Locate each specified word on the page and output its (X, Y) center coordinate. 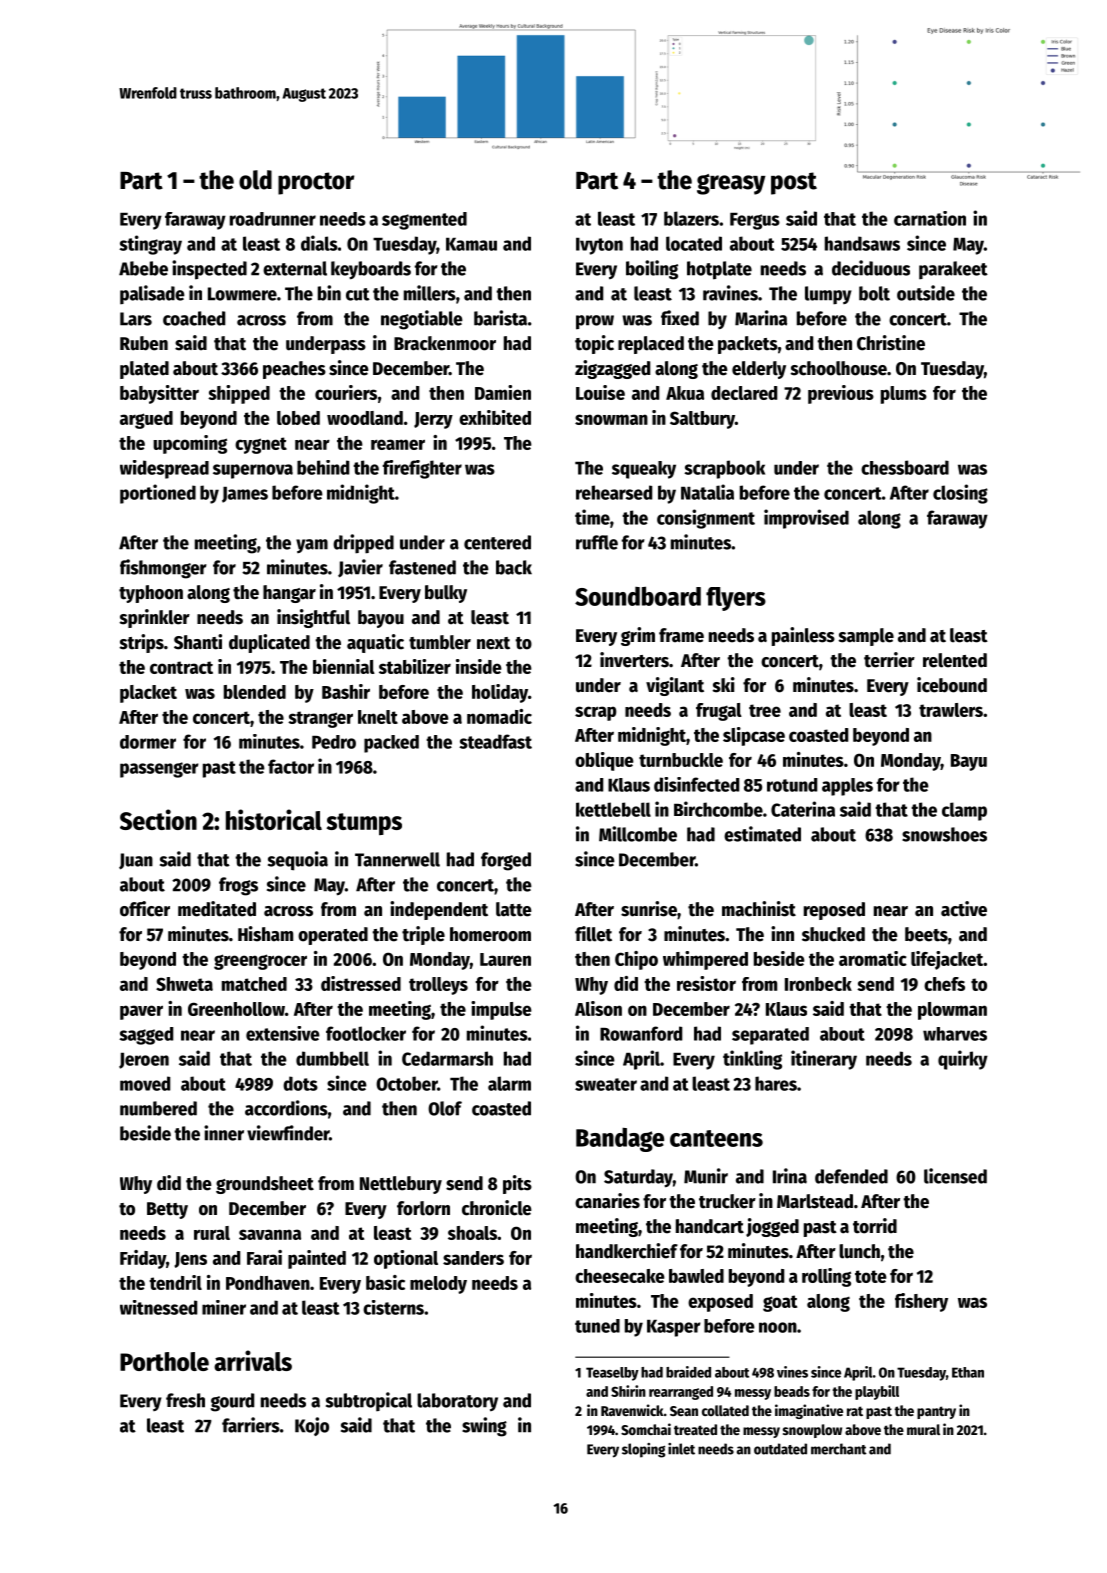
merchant (839, 1449)
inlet (681, 1449)
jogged (772, 1227)
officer (145, 909)
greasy (731, 184)
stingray (150, 245)
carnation (930, 218)
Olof (445, 1108)
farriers (251, 1425)
